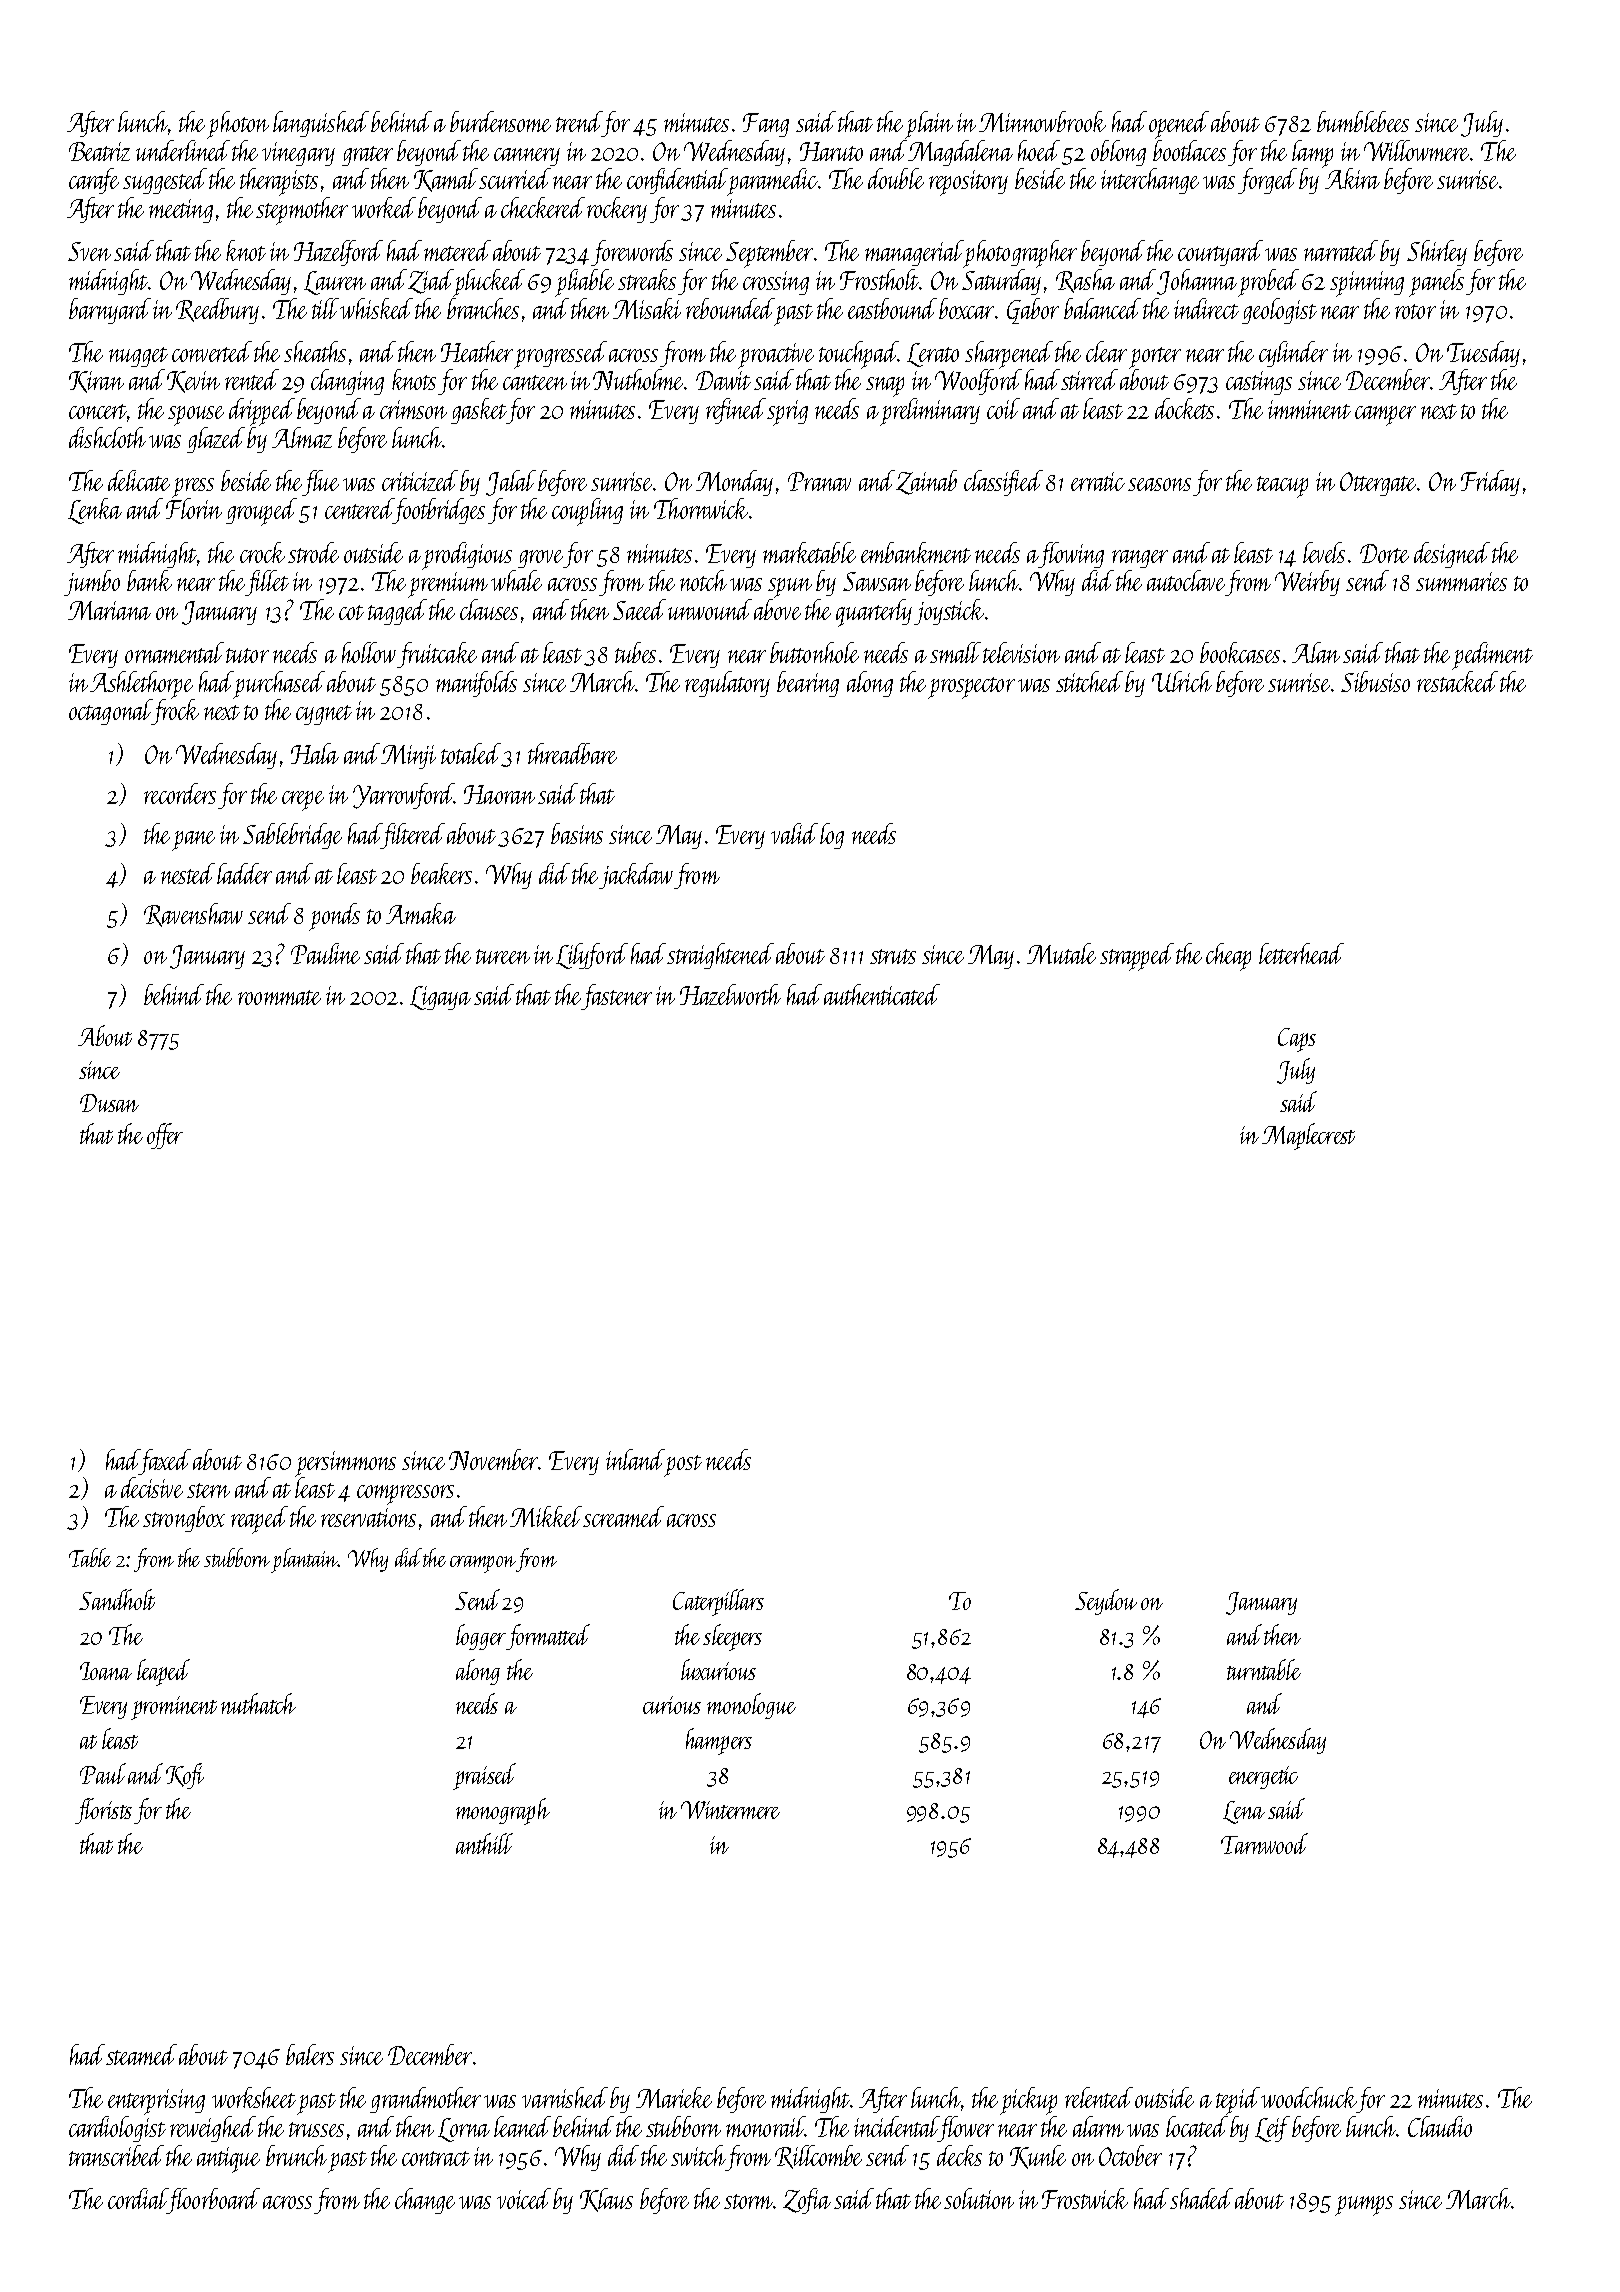 The width and height of the screenshot is (1620, 2292). What do you see at coordinates (1264, 1843) in the screenshot?
I see `Tarnwood` at bounding box center [1264, 1843].
